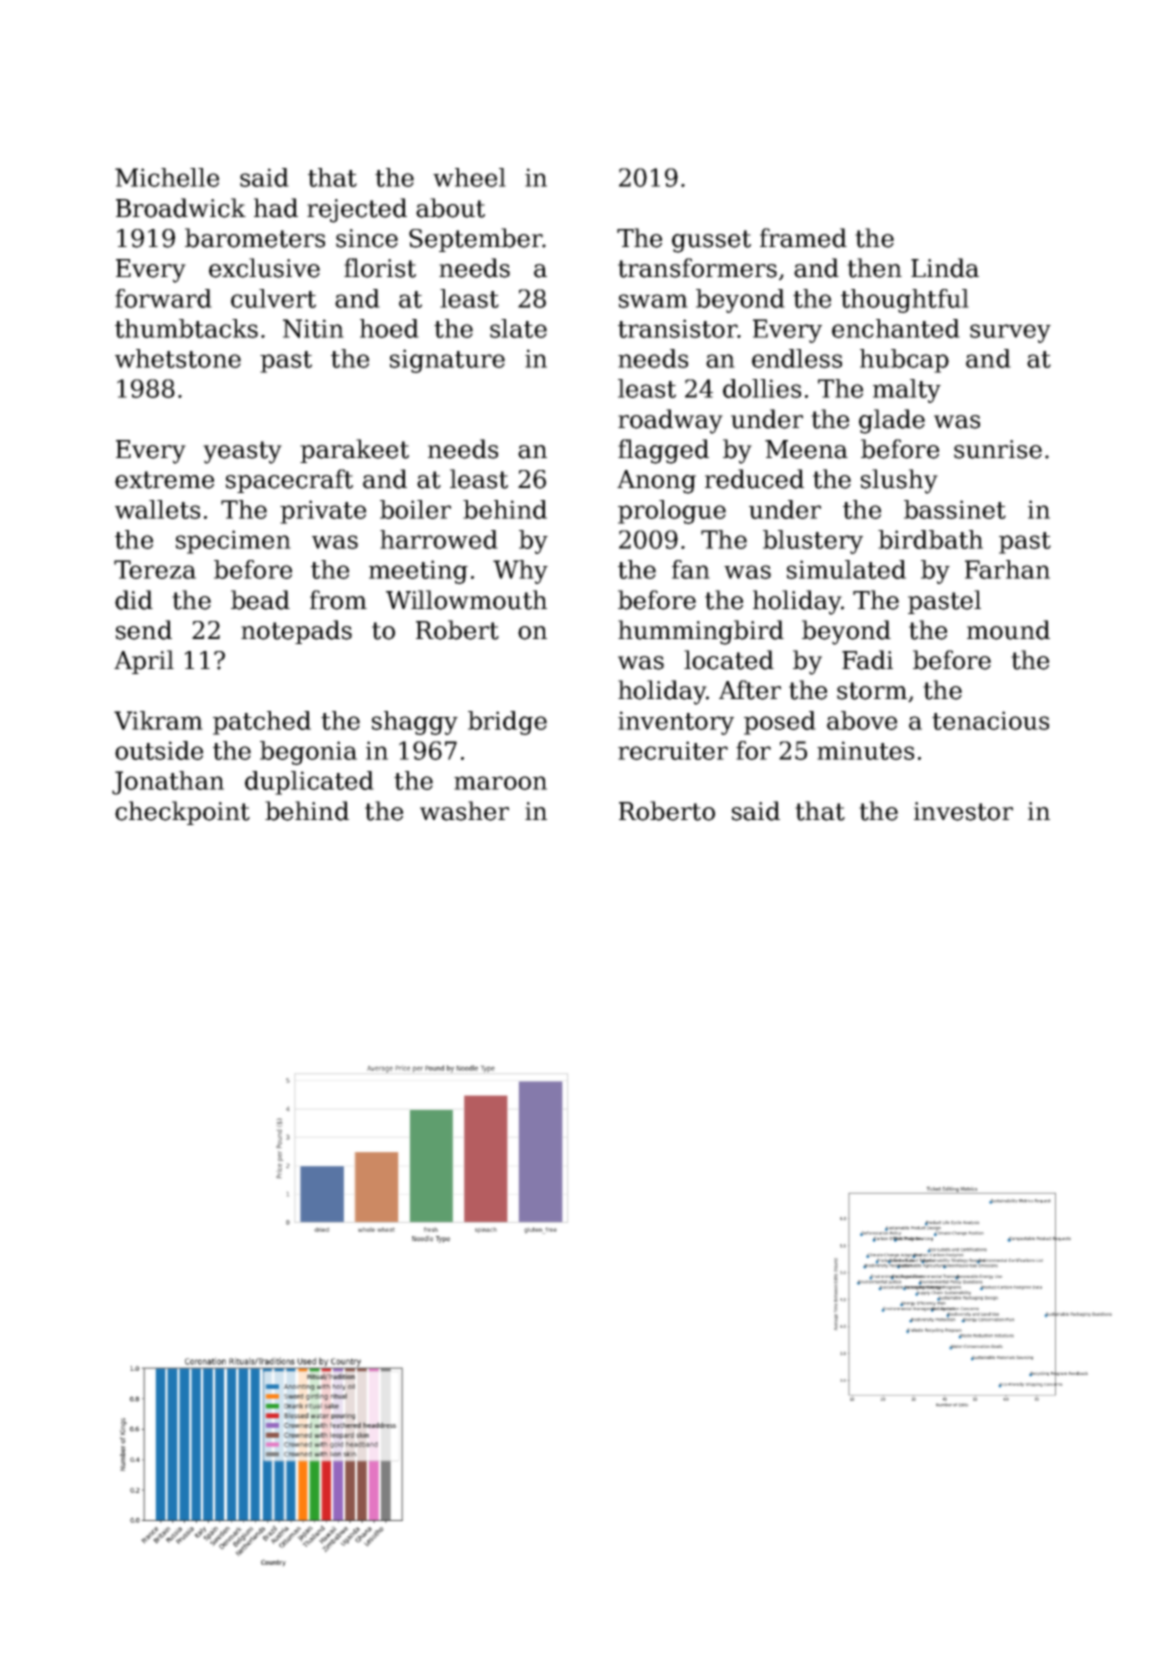 Image resolution: width=1165 pixels, height=1654 pixels. I want to click on wheel, so click(469, 177).
